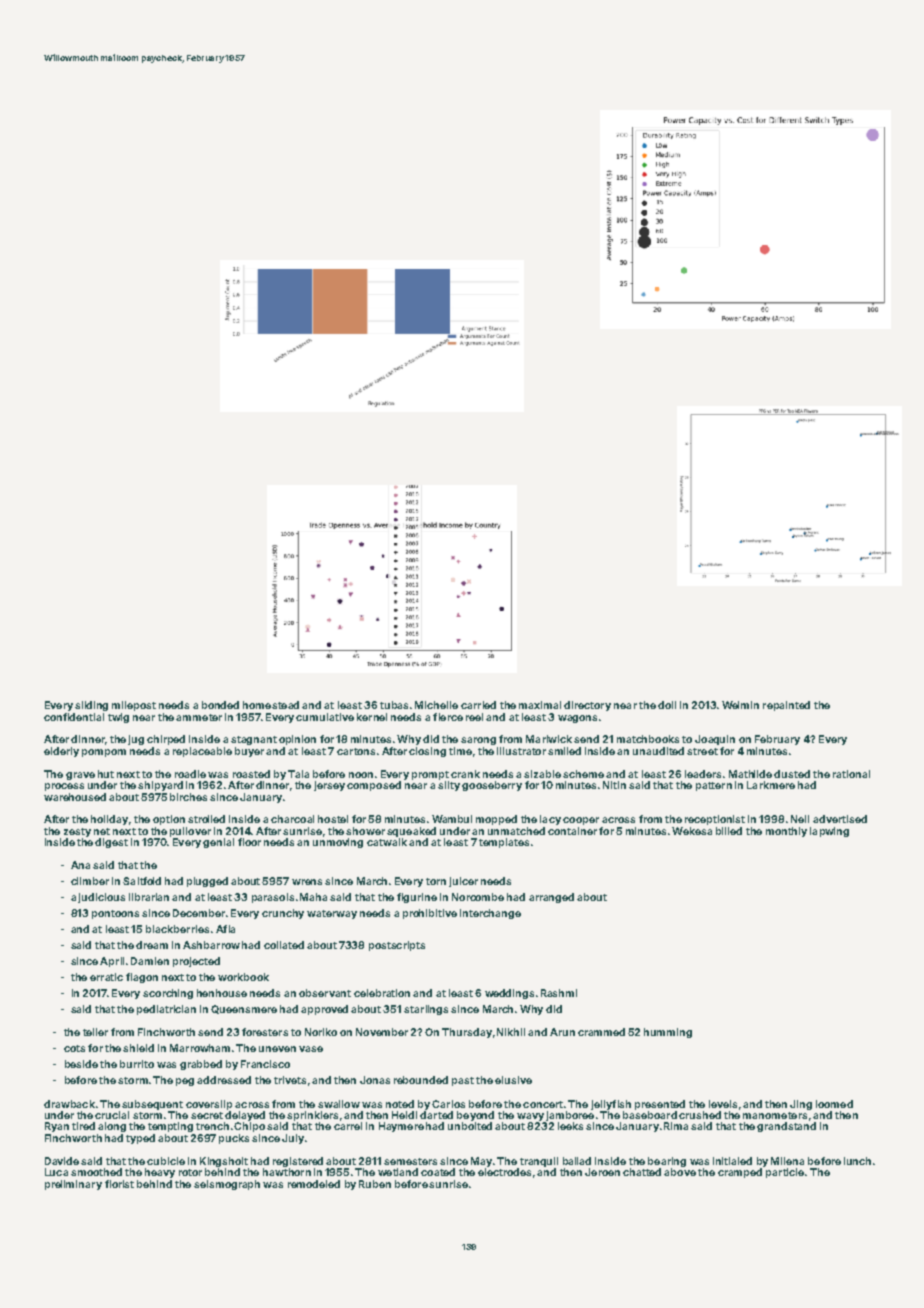  What do you see at coordinates (551, 898) in the image?
I see `arranged` at bounding box center [551, 898].
